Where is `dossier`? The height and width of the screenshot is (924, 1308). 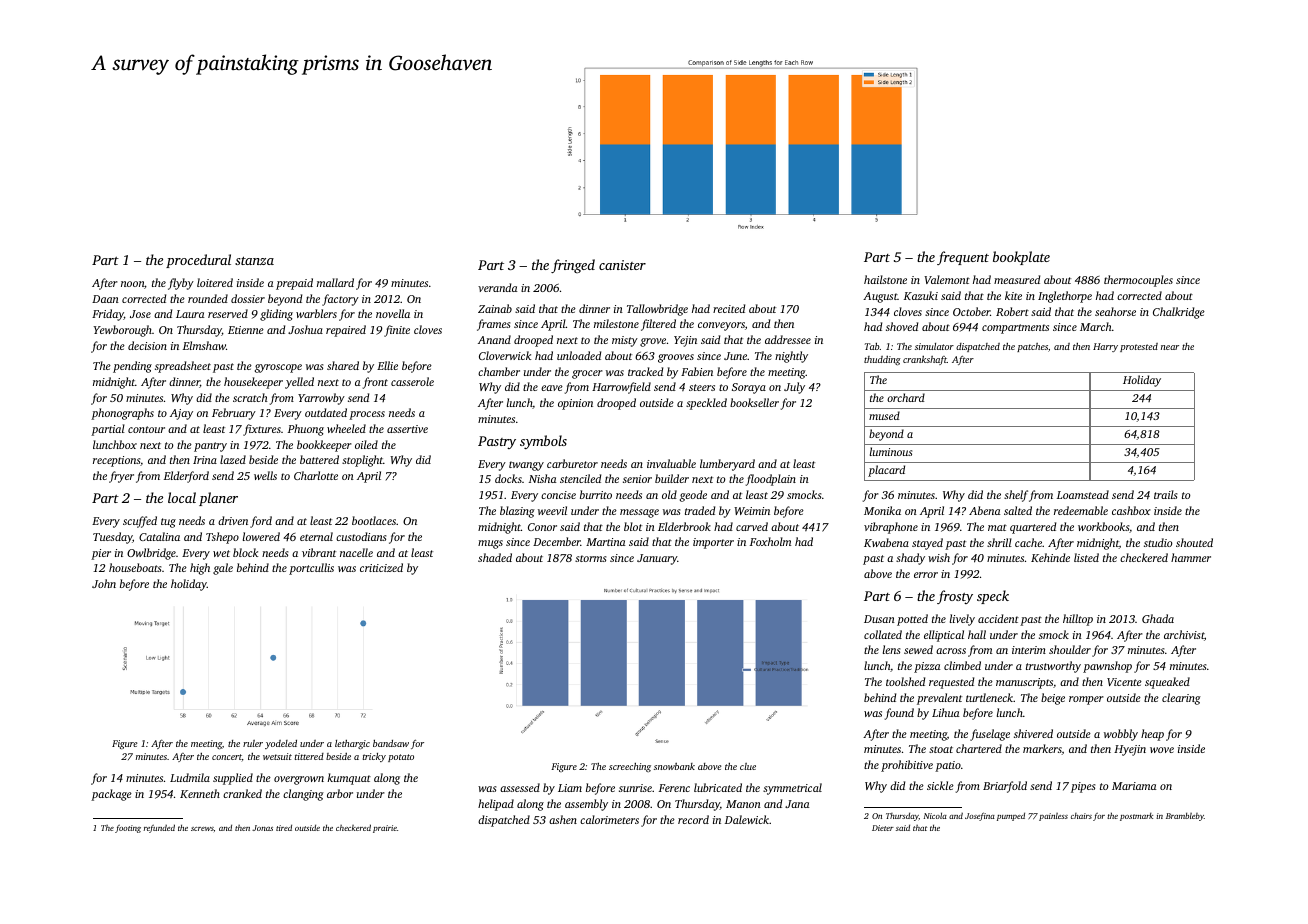 dossier is located at coordinates (248, 298).
